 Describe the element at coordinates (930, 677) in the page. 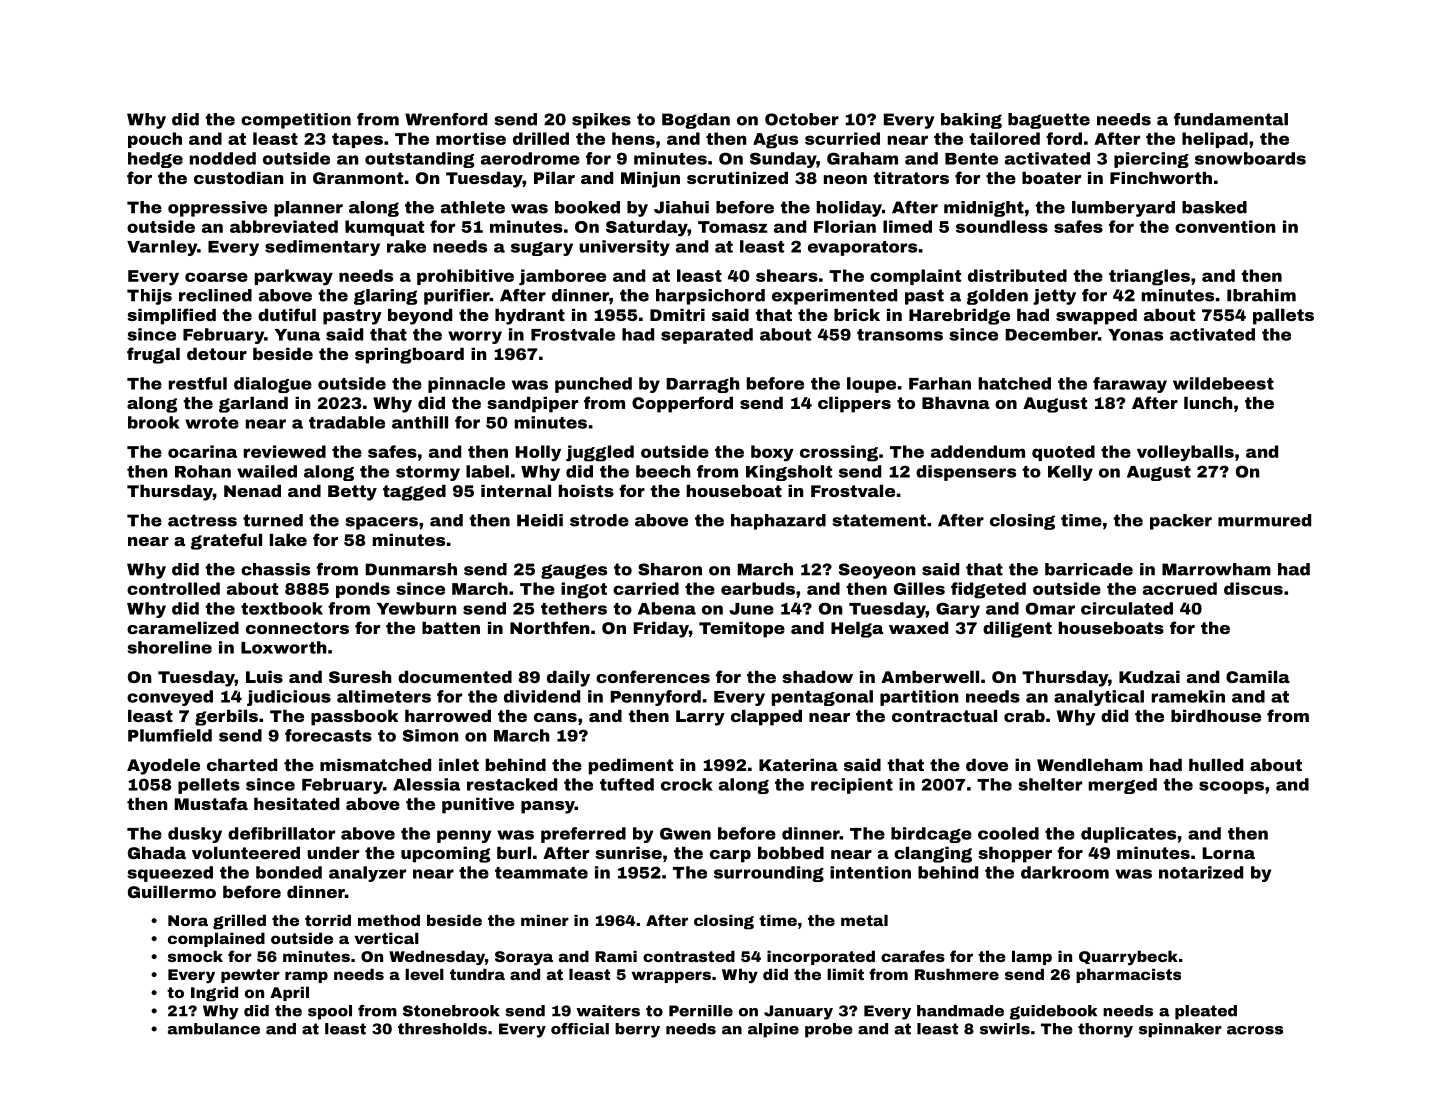

I see `Amberwell` at that location.
